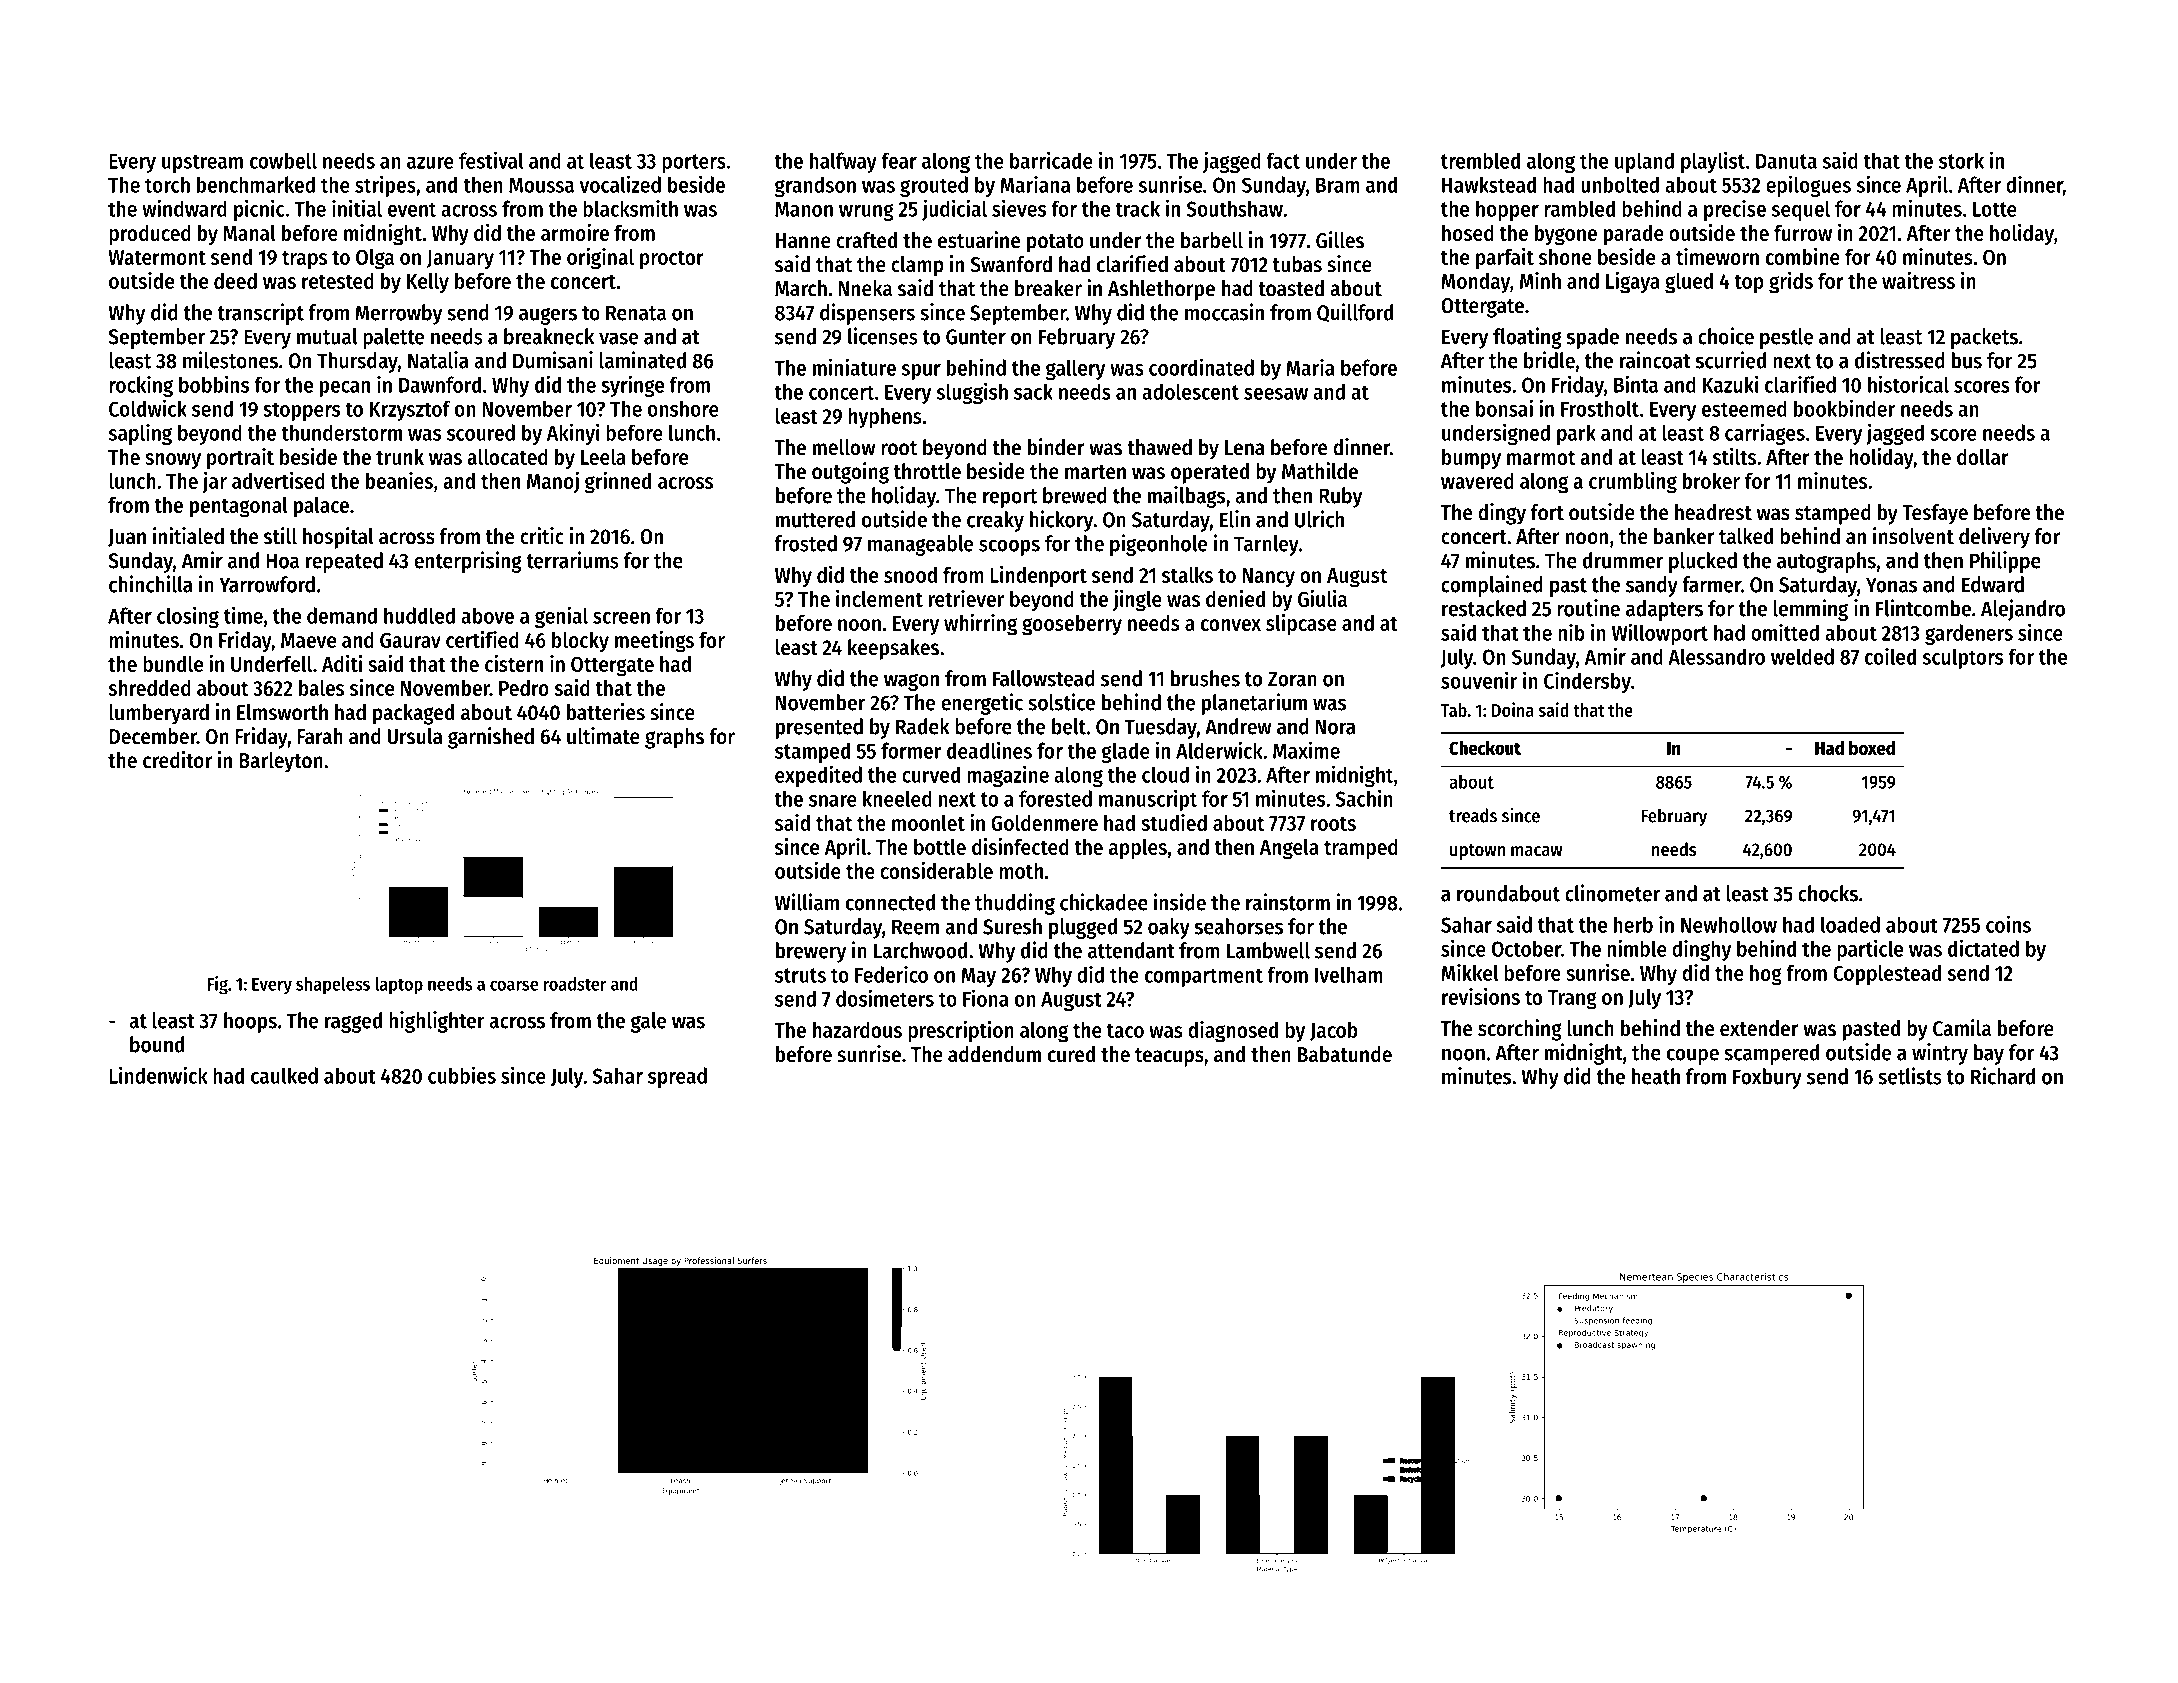  Describe the element at coordinates (281, 762) in the screenshot. I see `Barleyton` at that location.
